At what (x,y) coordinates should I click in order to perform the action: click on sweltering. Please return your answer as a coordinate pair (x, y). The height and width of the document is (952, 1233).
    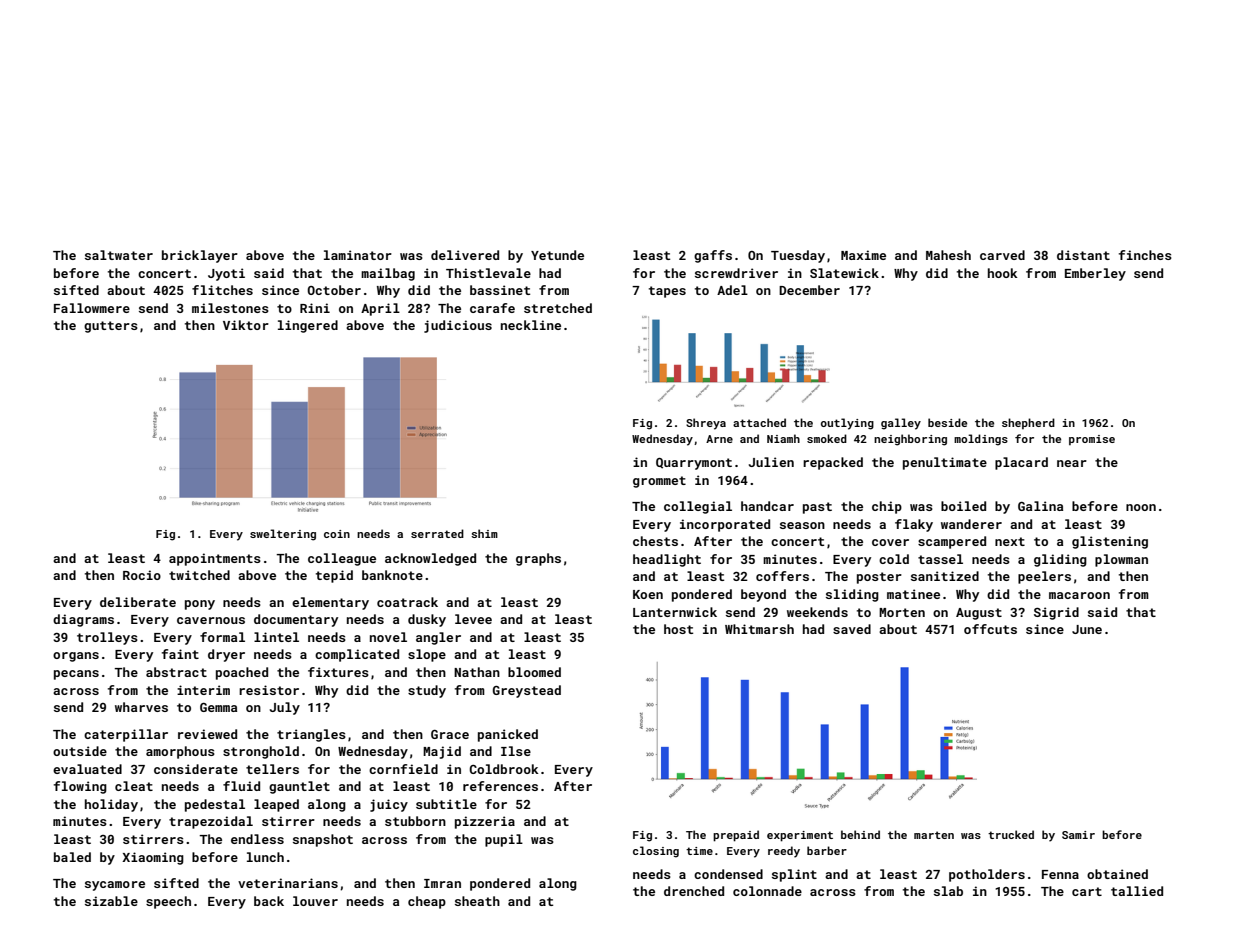
    Looking at the image, I should click on (283, 535).
